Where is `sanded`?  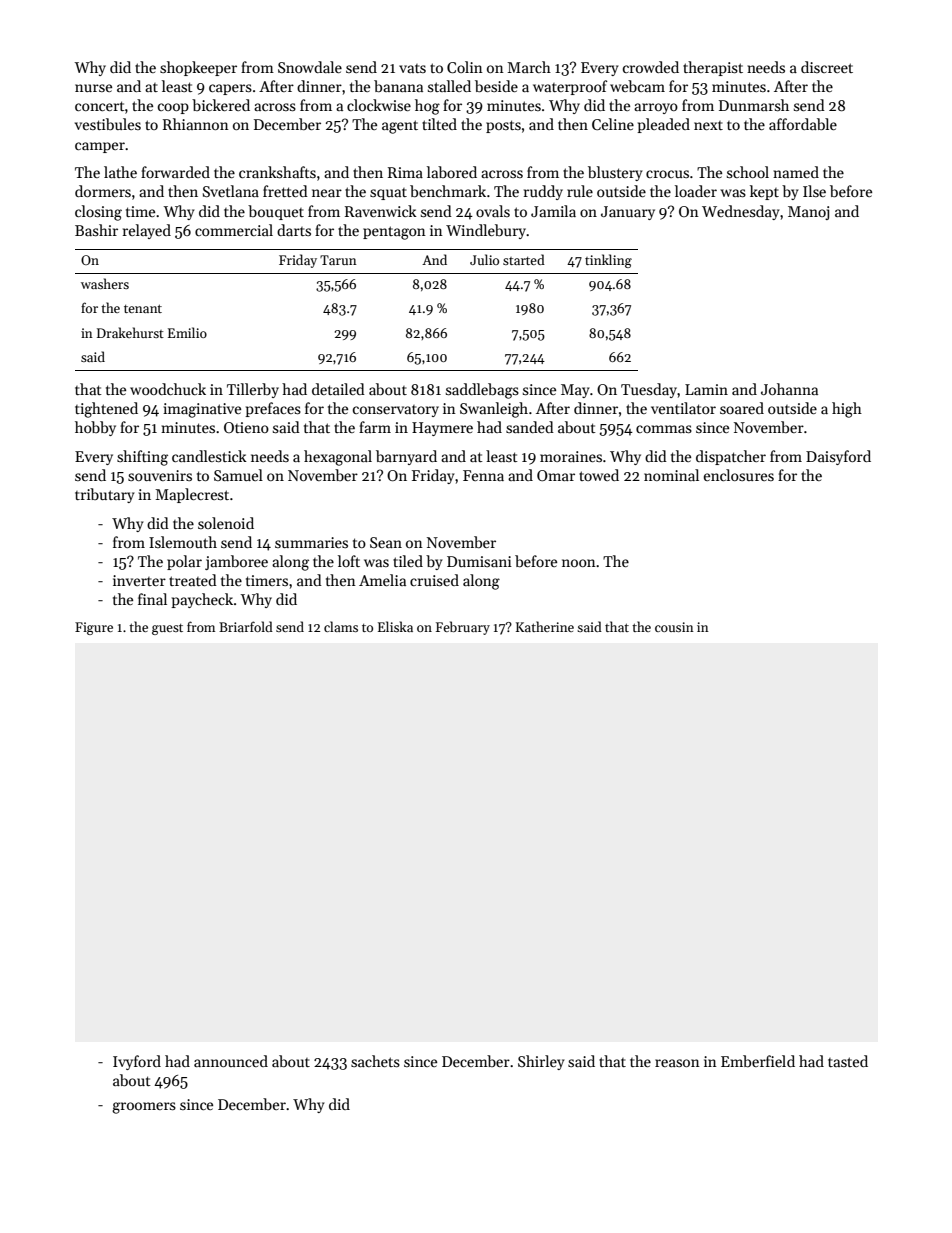 sanded is located at coordinates (530, 427).
